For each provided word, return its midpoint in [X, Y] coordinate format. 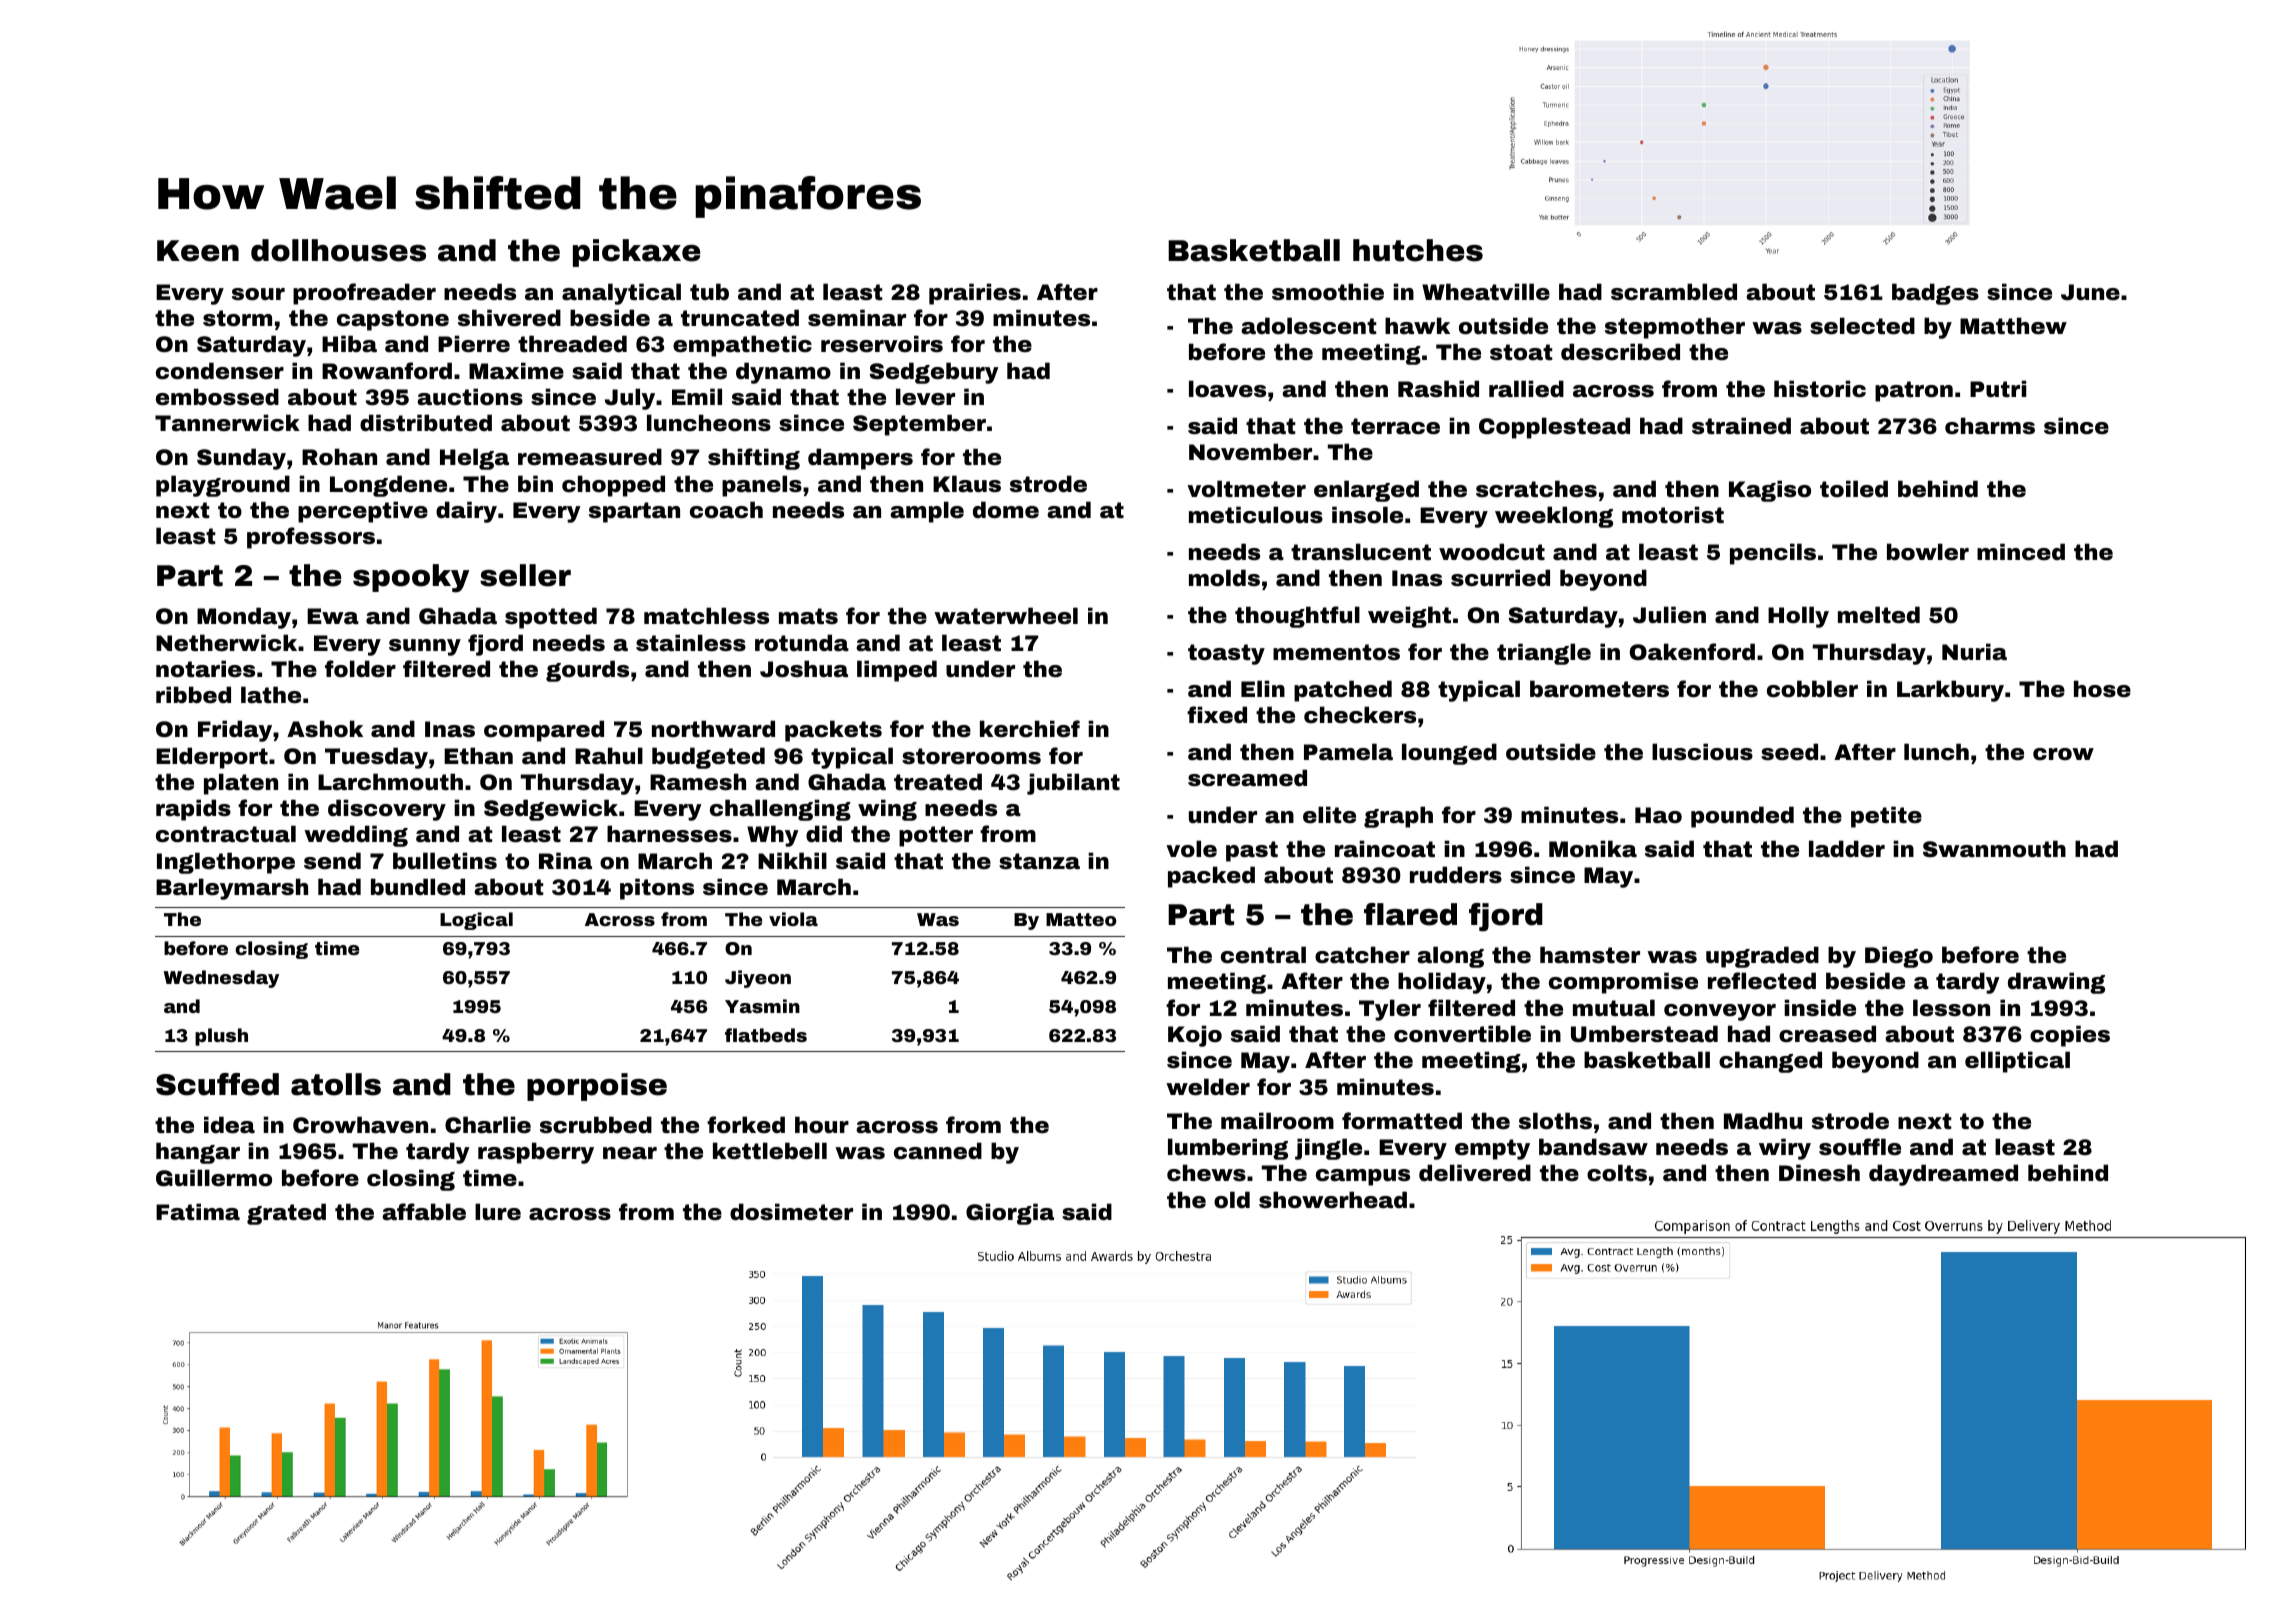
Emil [697, 396]
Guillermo [214, 1178]
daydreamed [1943, 1175]
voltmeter [1246, 489]
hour [822, 1124]
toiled [1854, 488]
